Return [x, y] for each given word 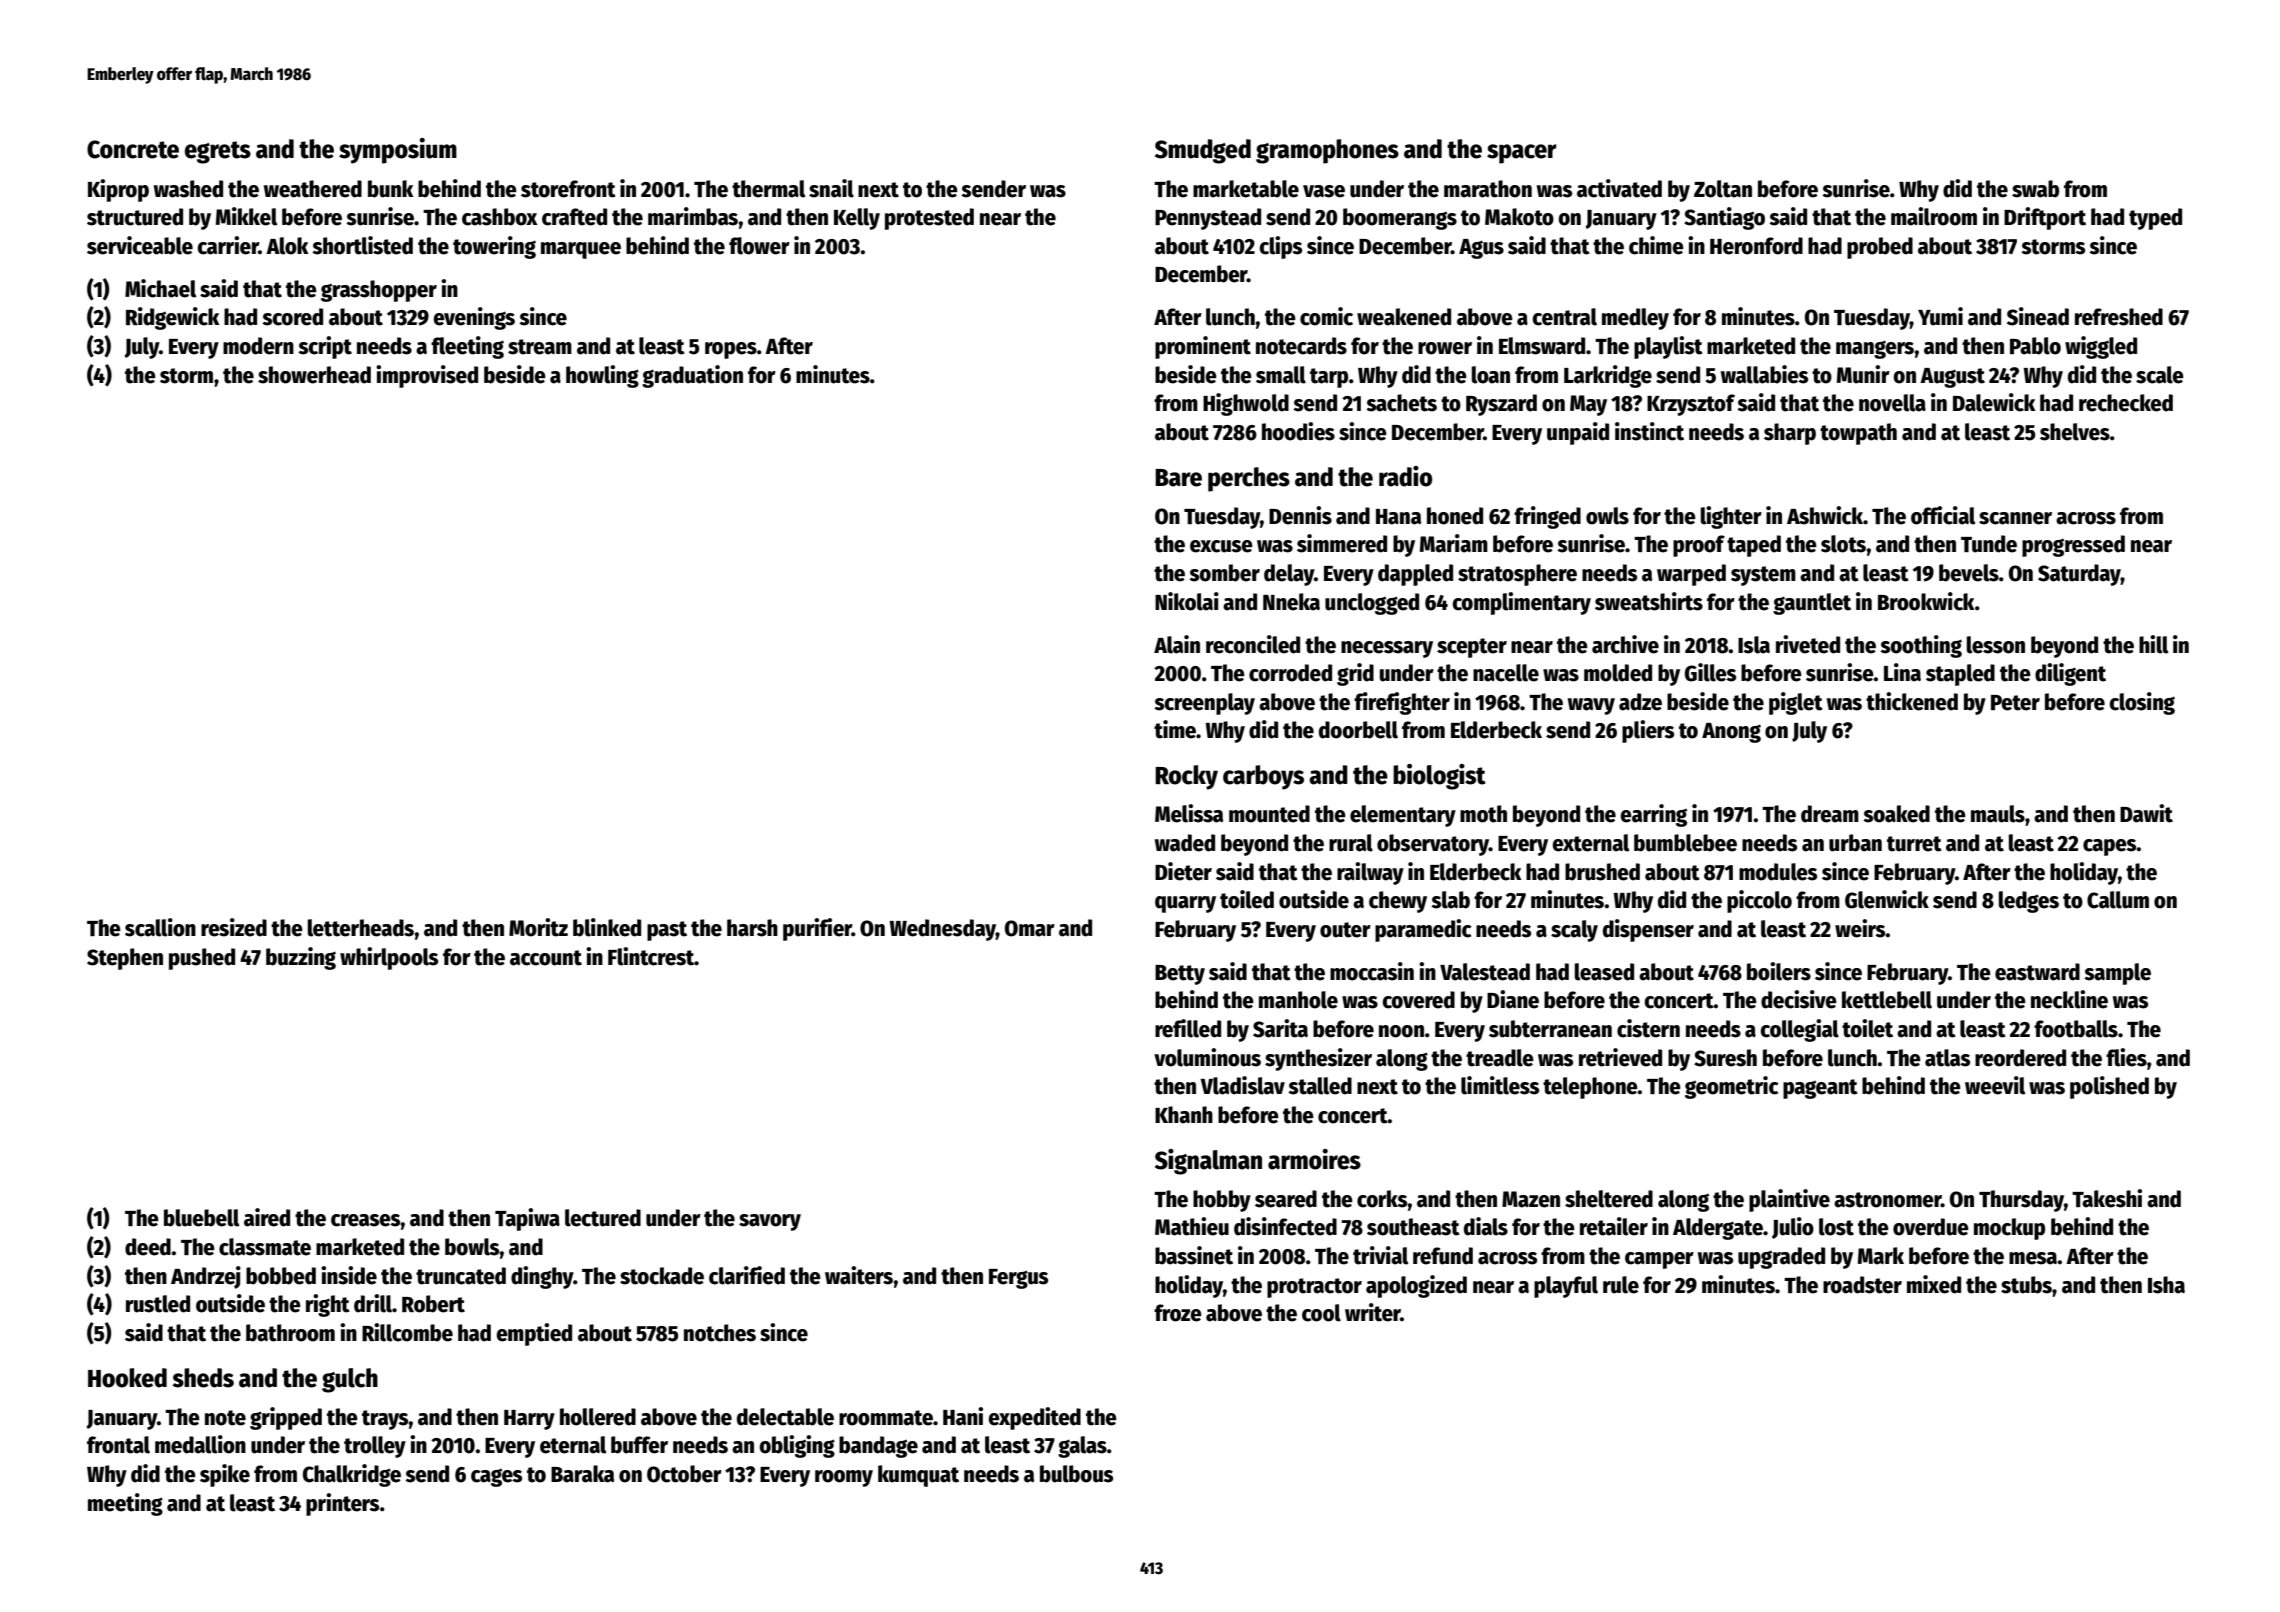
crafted [574, 217]
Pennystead [1208, 219]
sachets [1401, 403]
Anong [1731, 733]
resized [234, 927]
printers [342, 1504]
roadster [1862, 1285]
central [1564, 317]
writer [1373, 1312]
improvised [427, 376]
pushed [202, 959]
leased [1604, 972]
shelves [2075, 432]
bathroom [290, 1333]
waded [1185, 843]
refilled [1188, 1028]
